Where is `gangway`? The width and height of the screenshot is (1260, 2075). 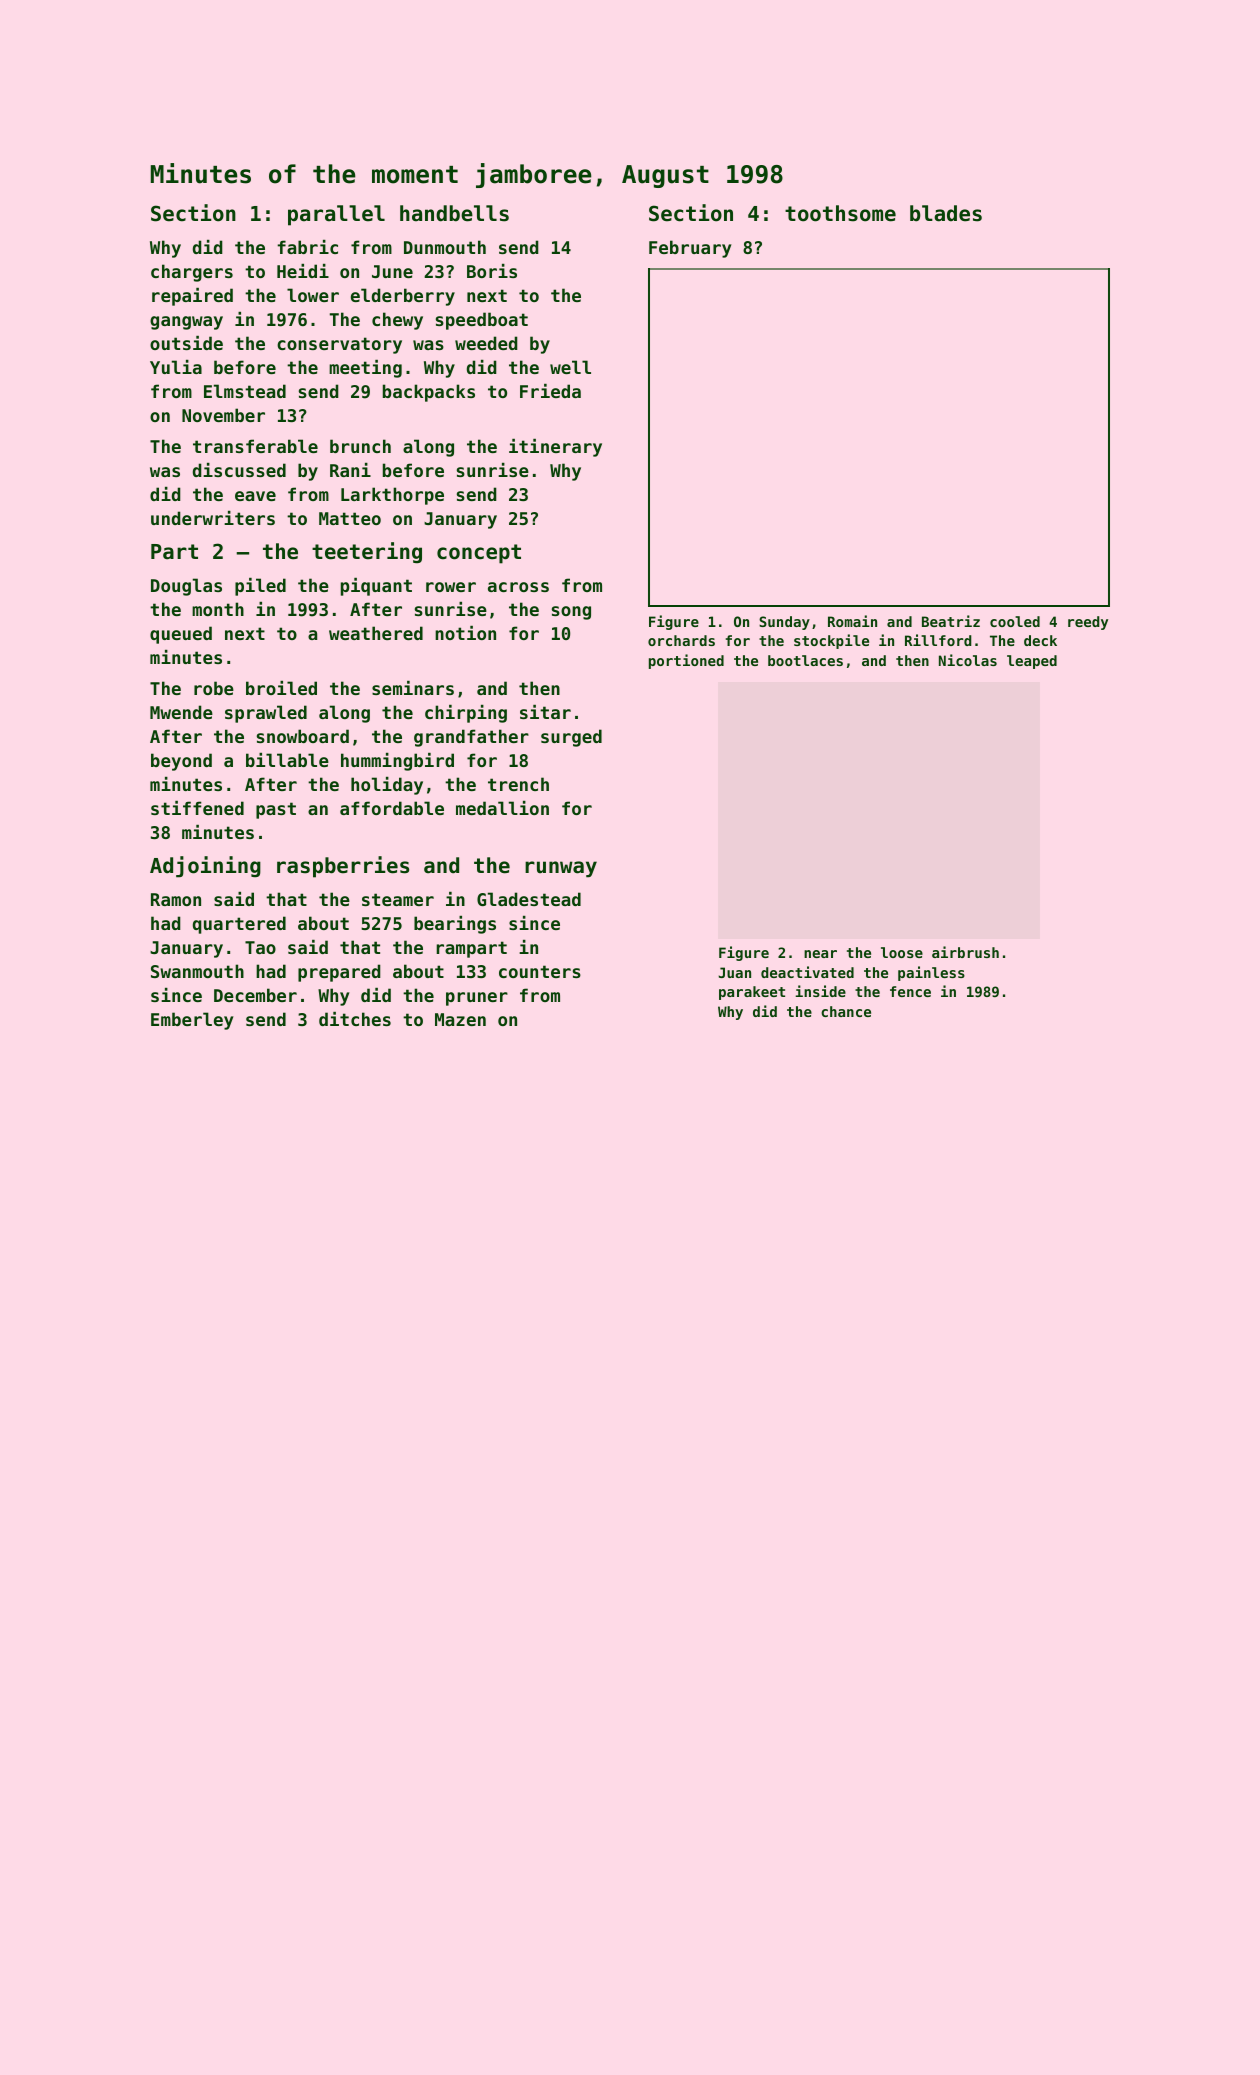 gangway is located at coordinates (186, 323).
